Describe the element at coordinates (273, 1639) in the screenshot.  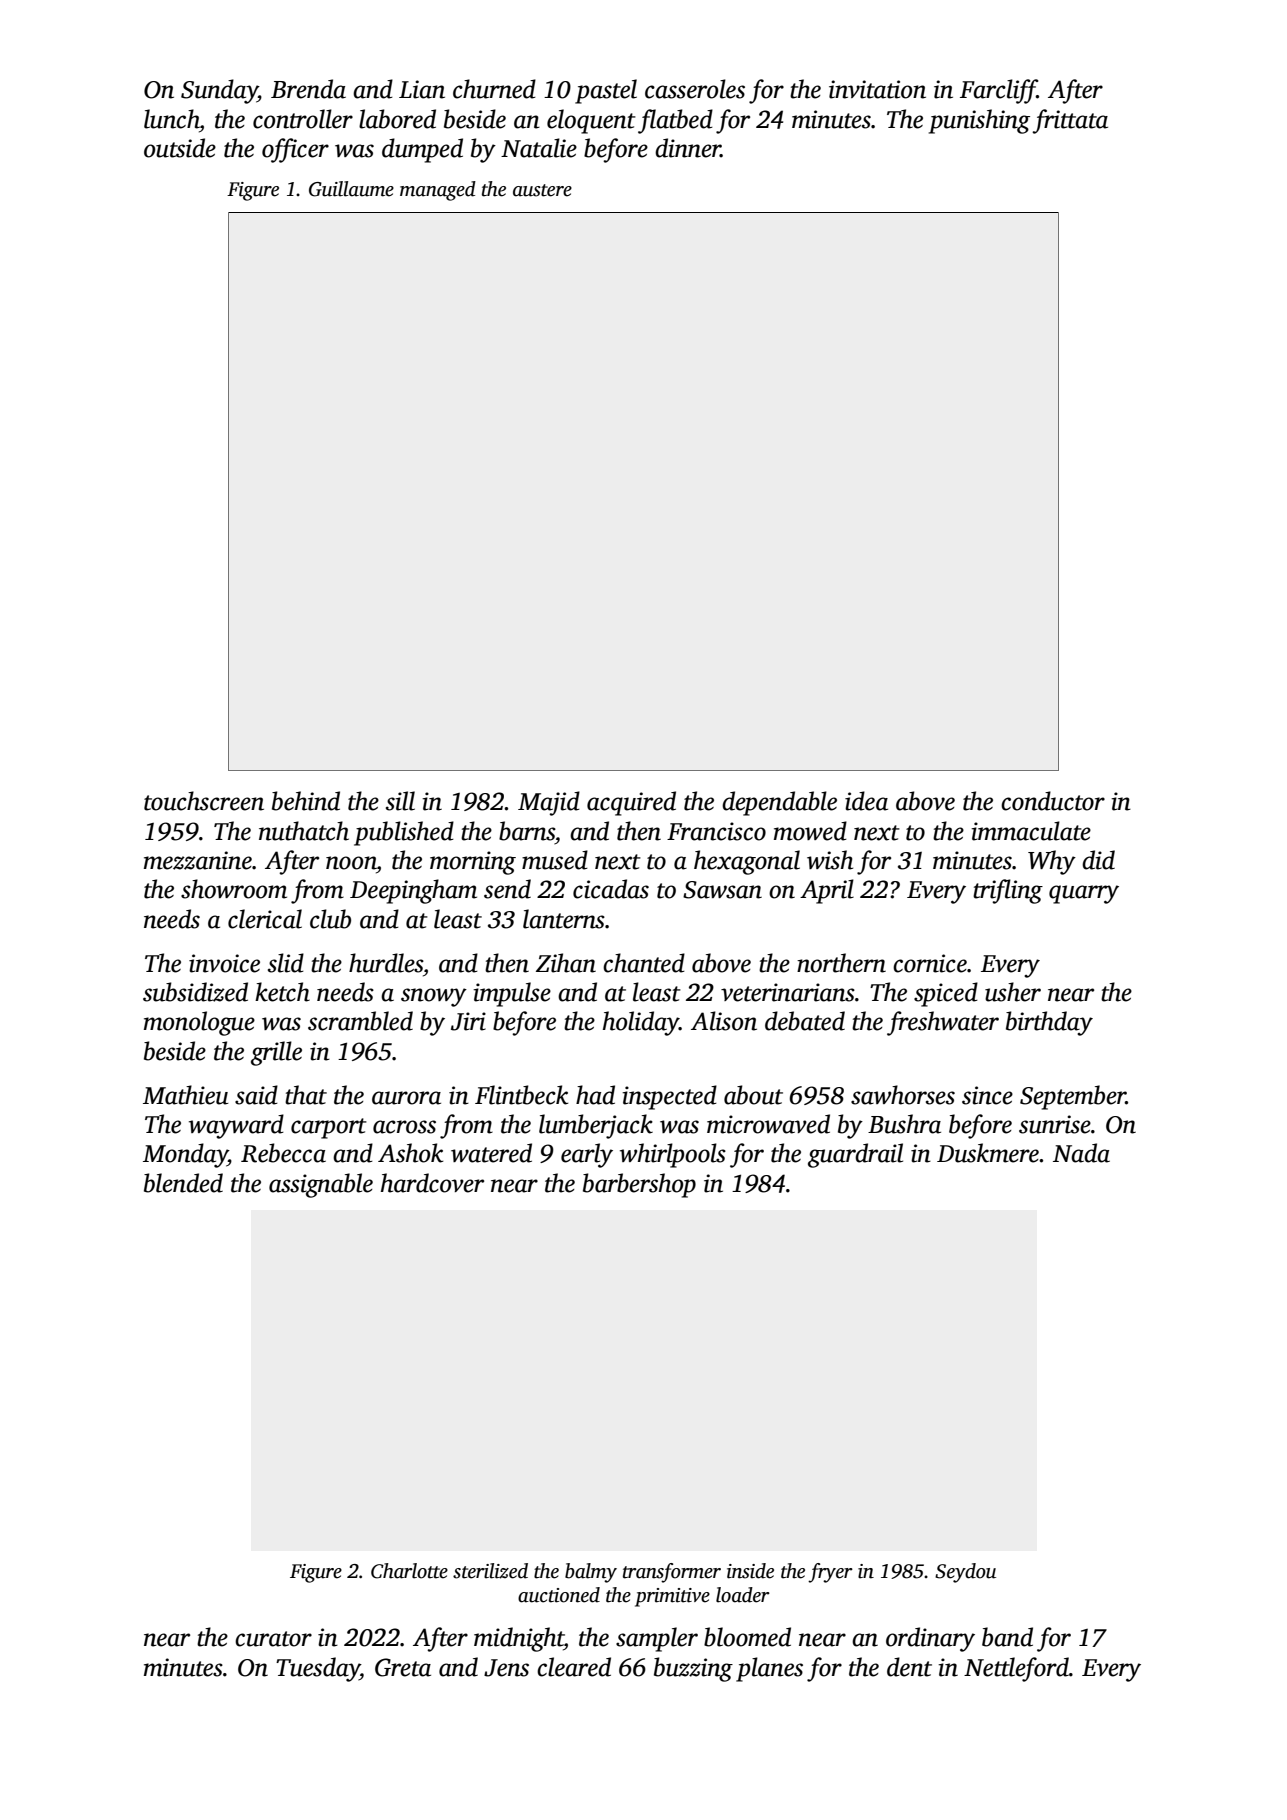
I see `curator` at that location.
